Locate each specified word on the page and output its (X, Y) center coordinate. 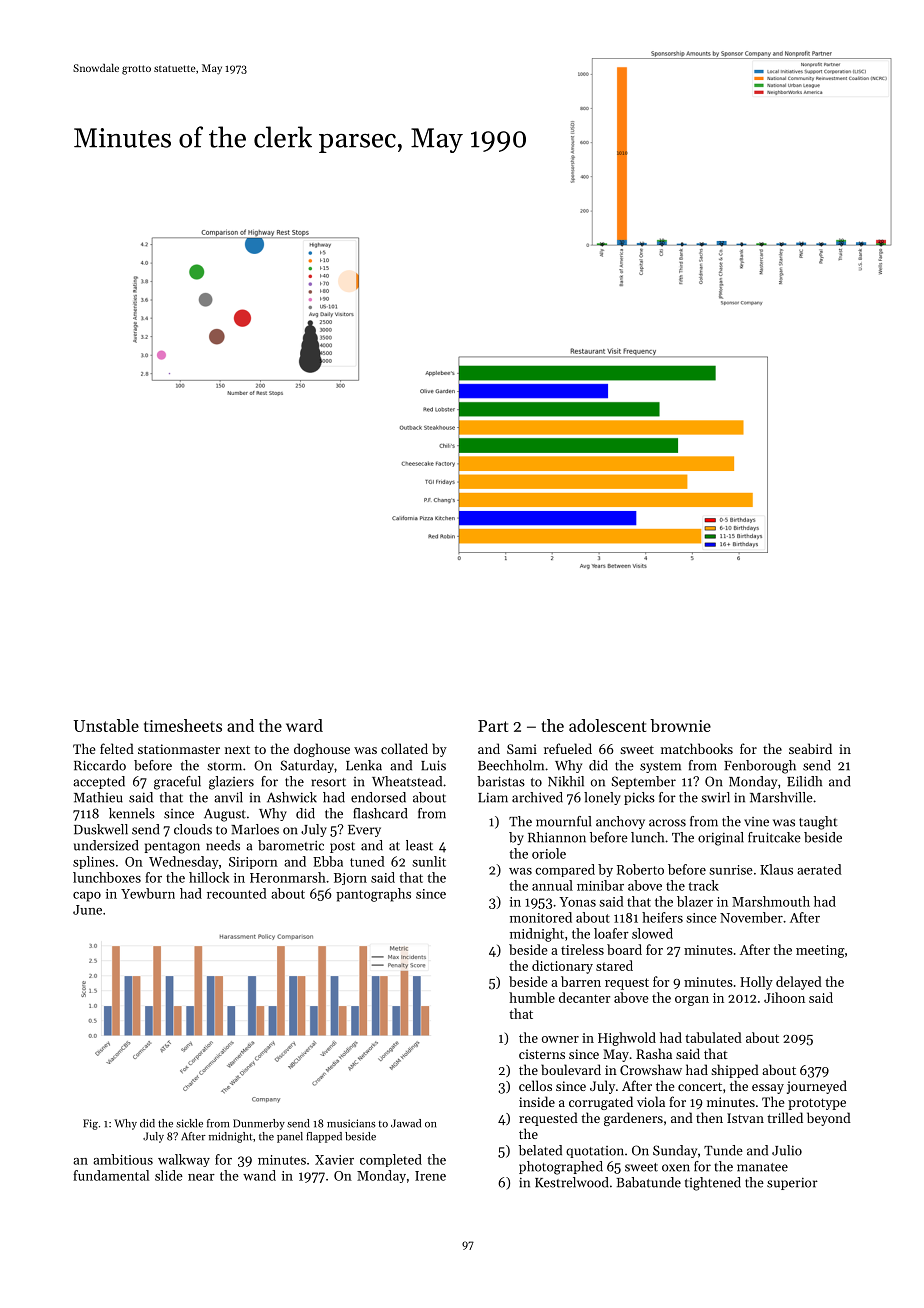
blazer (695, 901)
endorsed (378, 797)
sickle (189, 1123)
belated (540, 1150)
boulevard (571, 1069)
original (721, 839)
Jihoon (784, 997)
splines (94, 862)
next (237, 750)
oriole (549, 853)
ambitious (123, 1159)
